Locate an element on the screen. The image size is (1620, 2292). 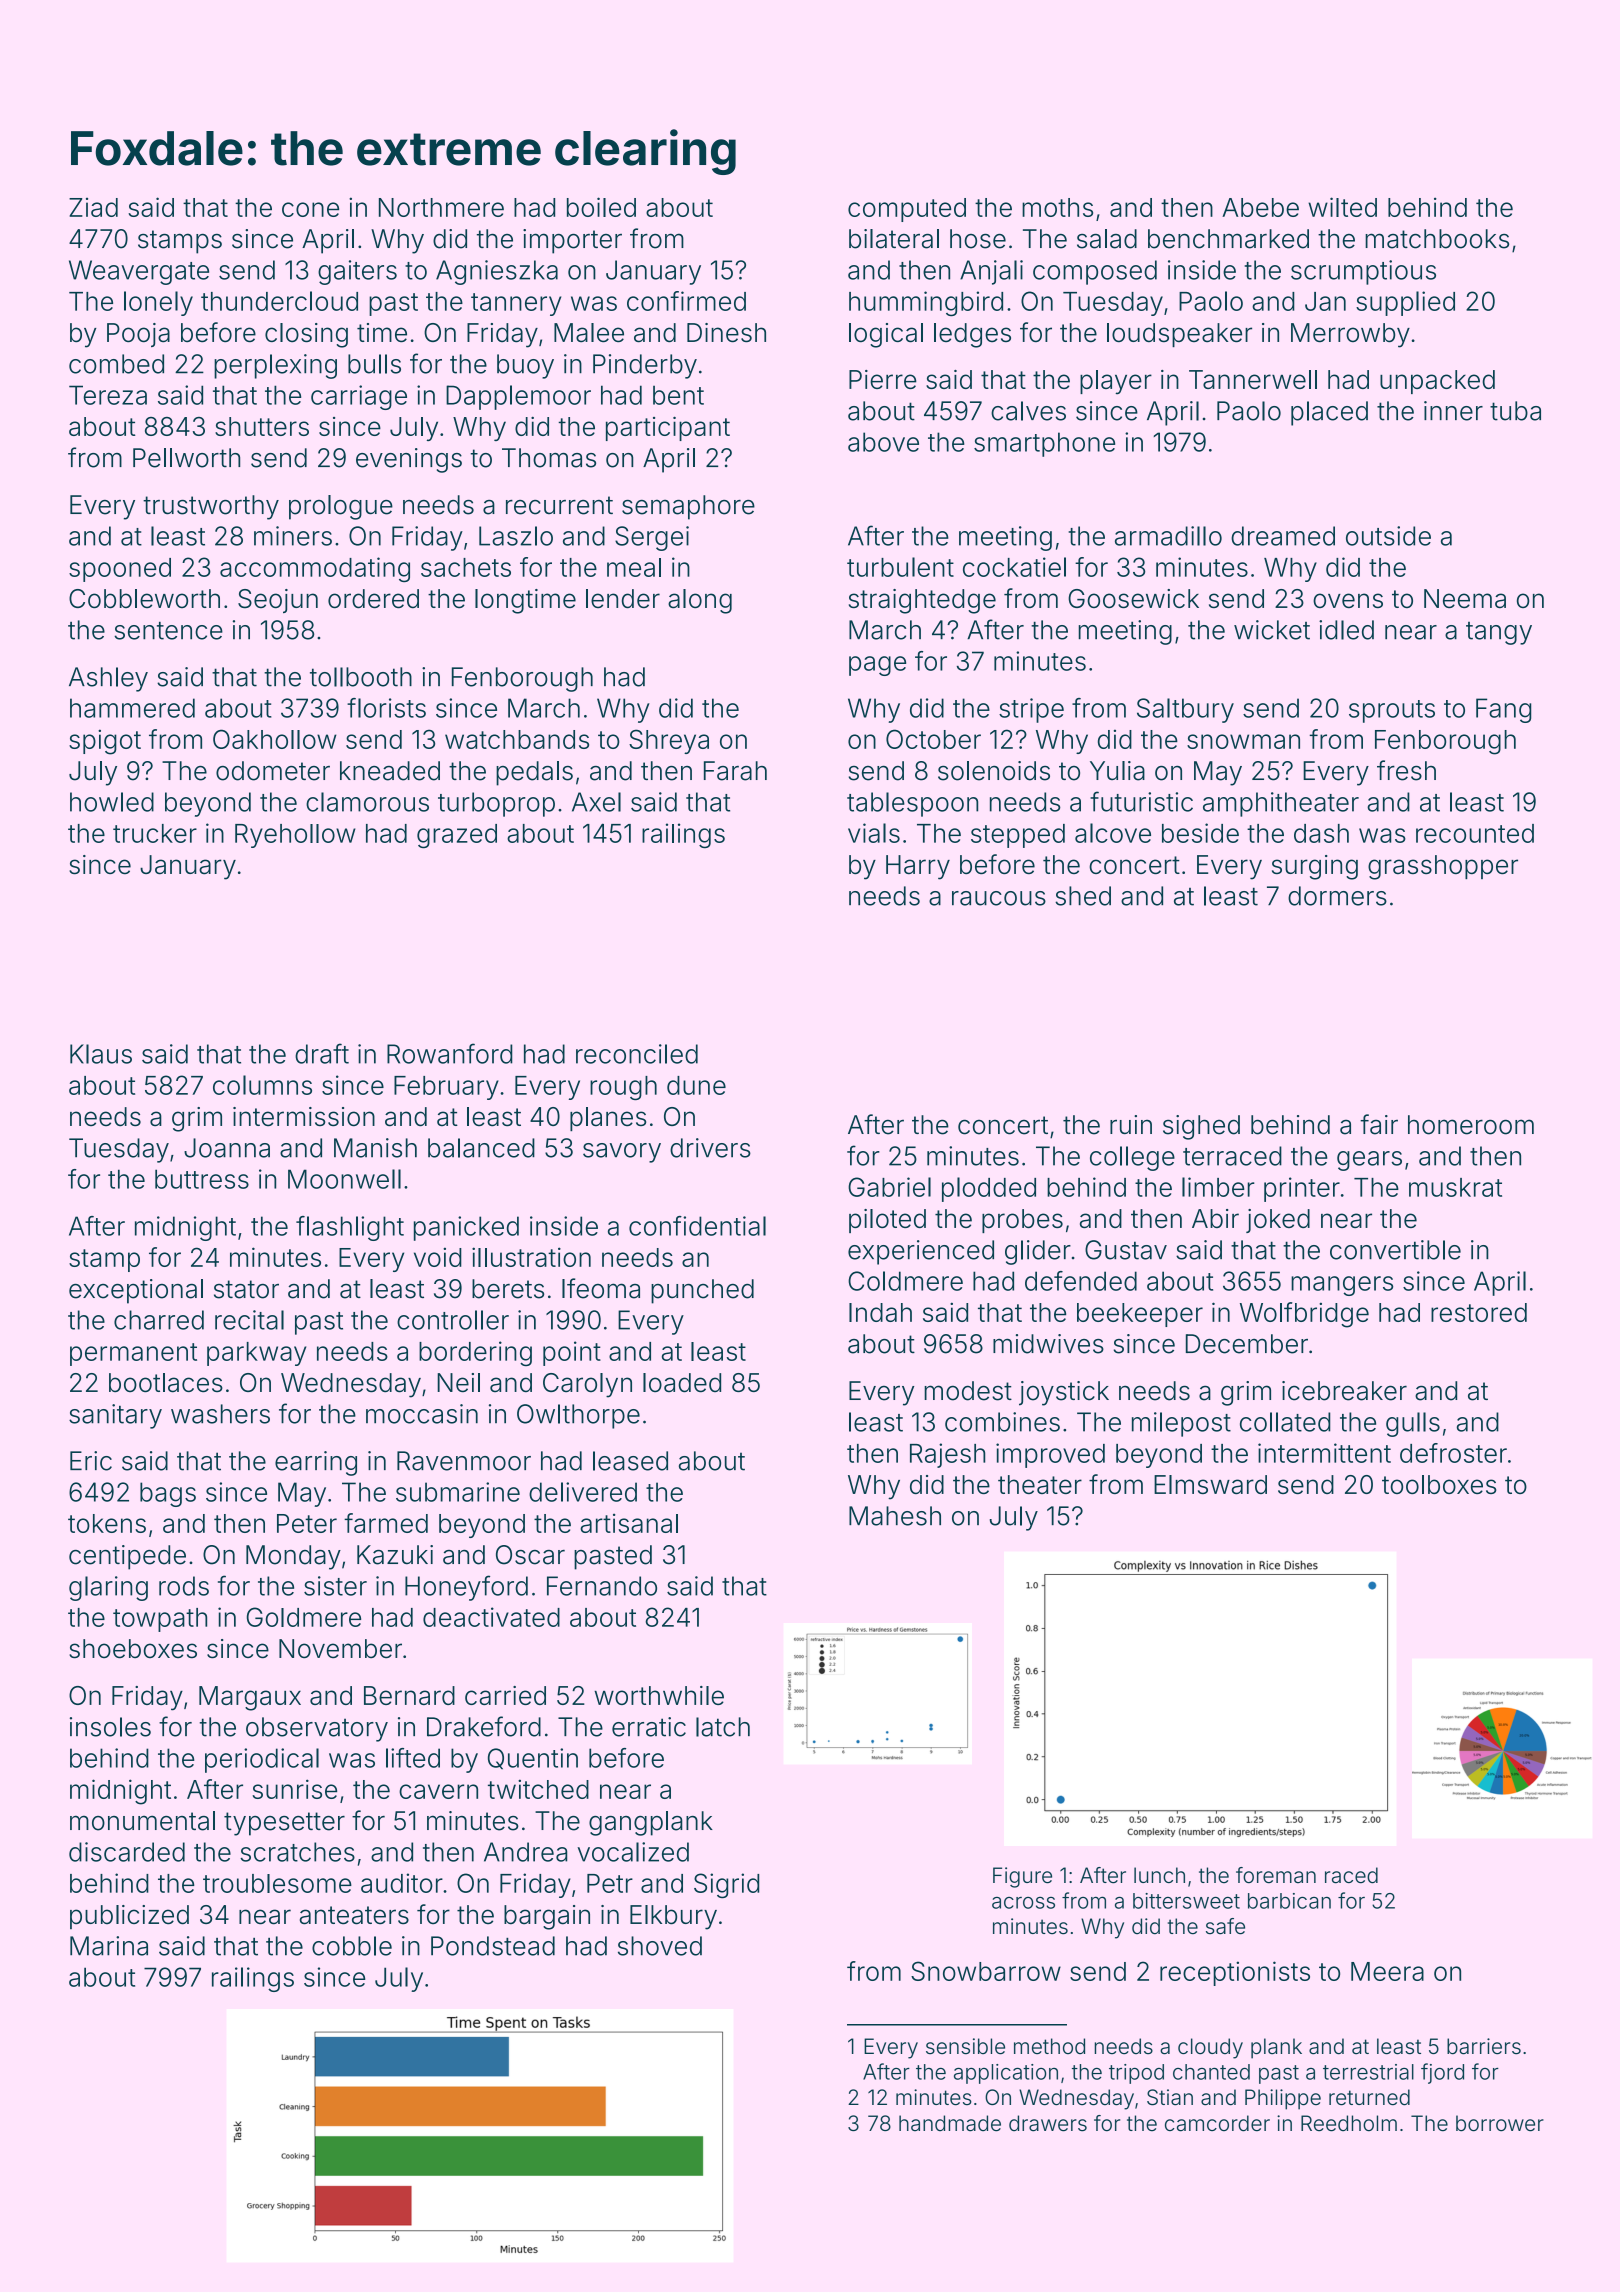
loaded is located at coordinates (682, 1382).
